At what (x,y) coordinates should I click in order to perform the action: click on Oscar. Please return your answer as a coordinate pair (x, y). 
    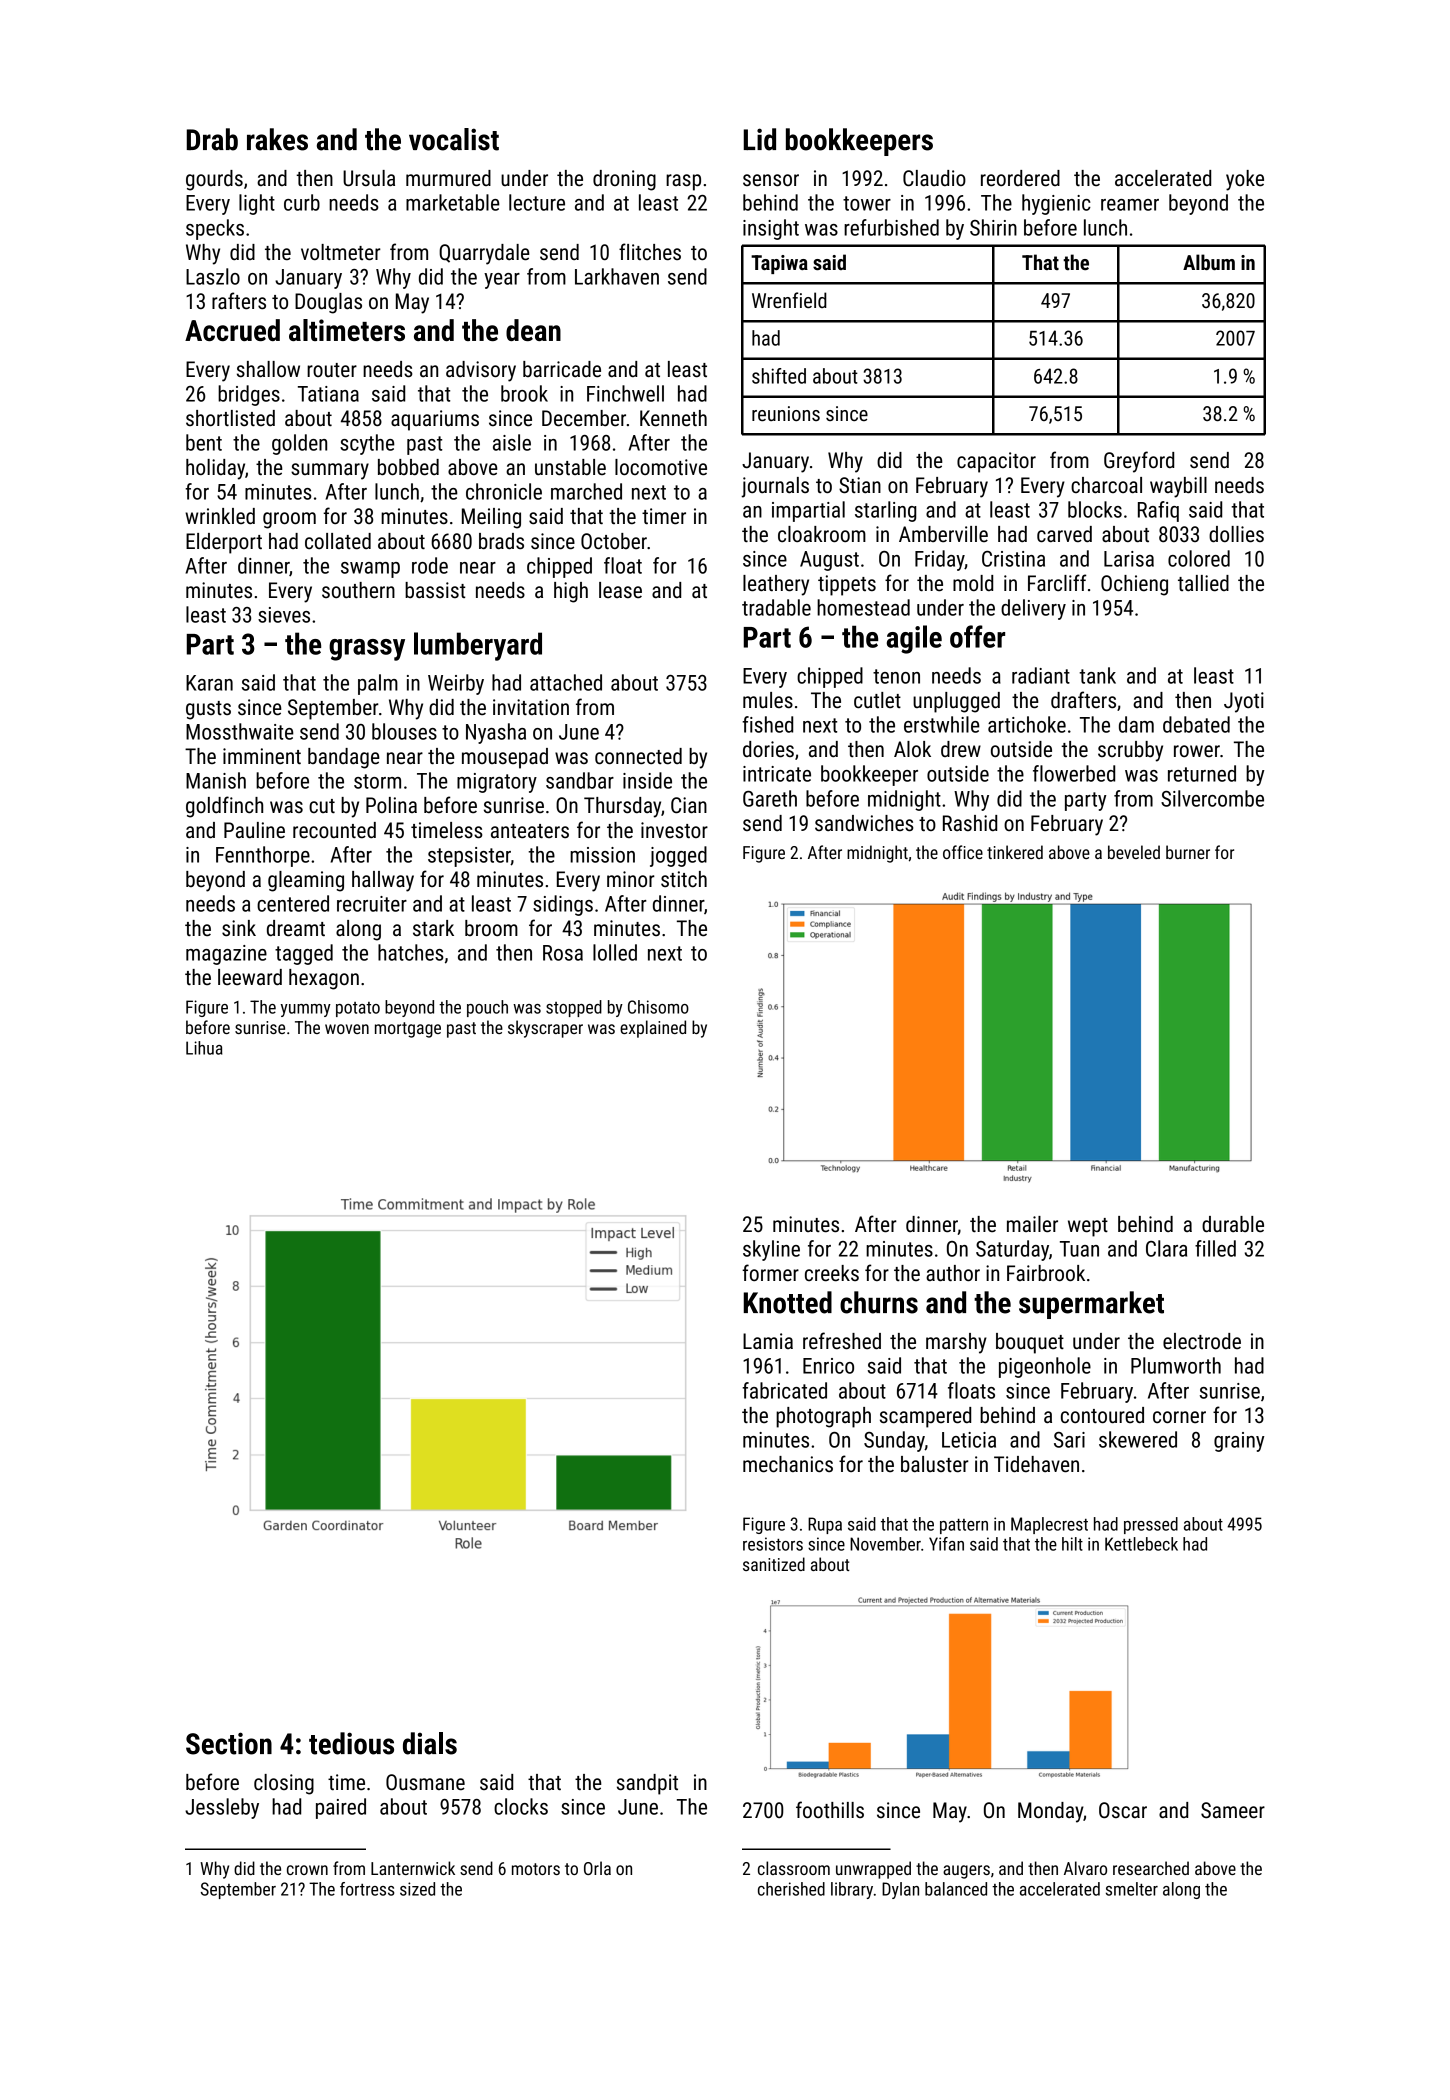
    Looking at the image, I should click on (1123, 1810).
